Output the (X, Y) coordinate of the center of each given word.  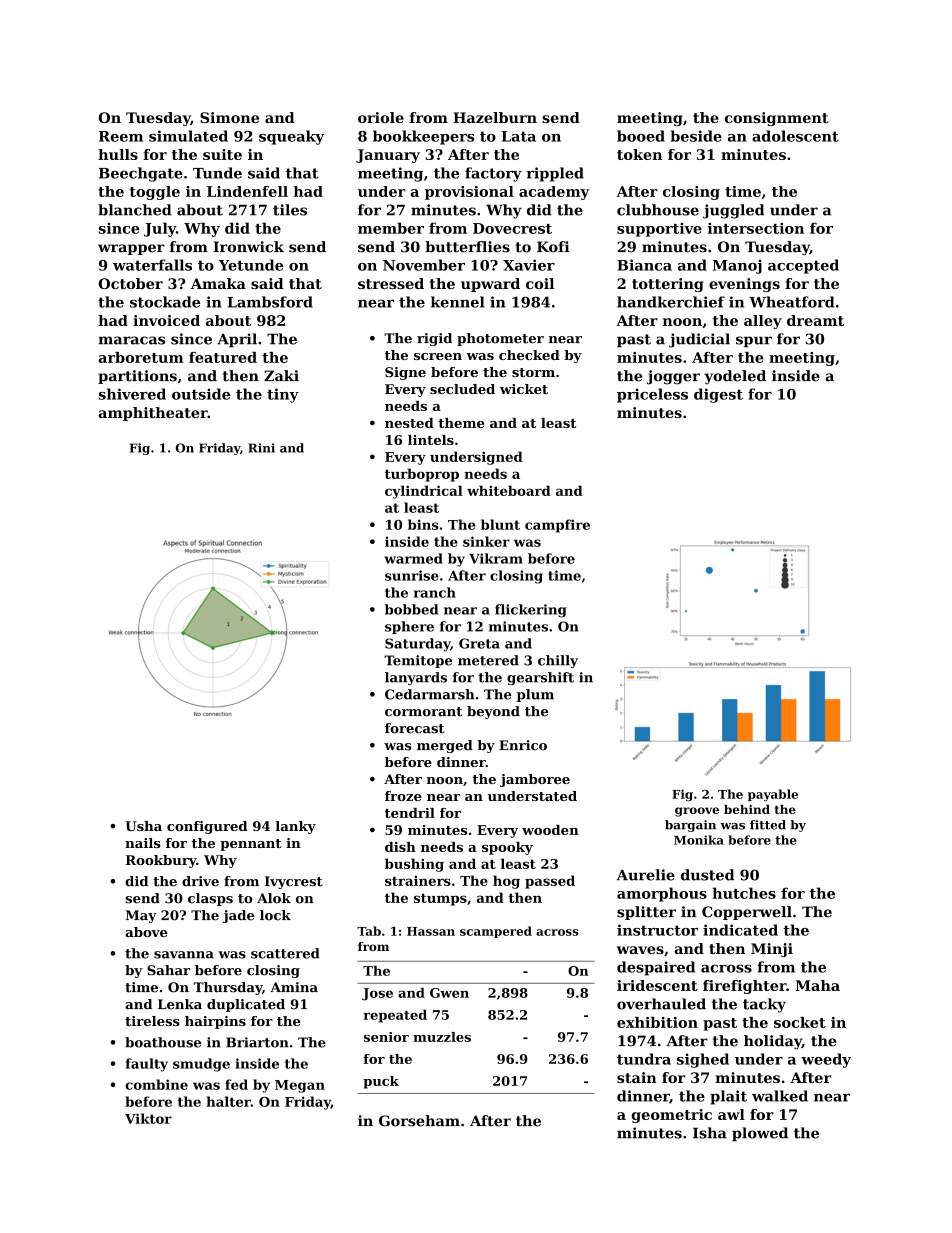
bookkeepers (423, 137)
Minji (772, 950)
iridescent (657, 985)
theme (461, 423)
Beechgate (141, 174)
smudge (201, 1065)
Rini (261, 448)
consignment (777, 119)
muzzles (442, 1037)
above (146, 932)
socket (800, 1022)
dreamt (815, 320)
